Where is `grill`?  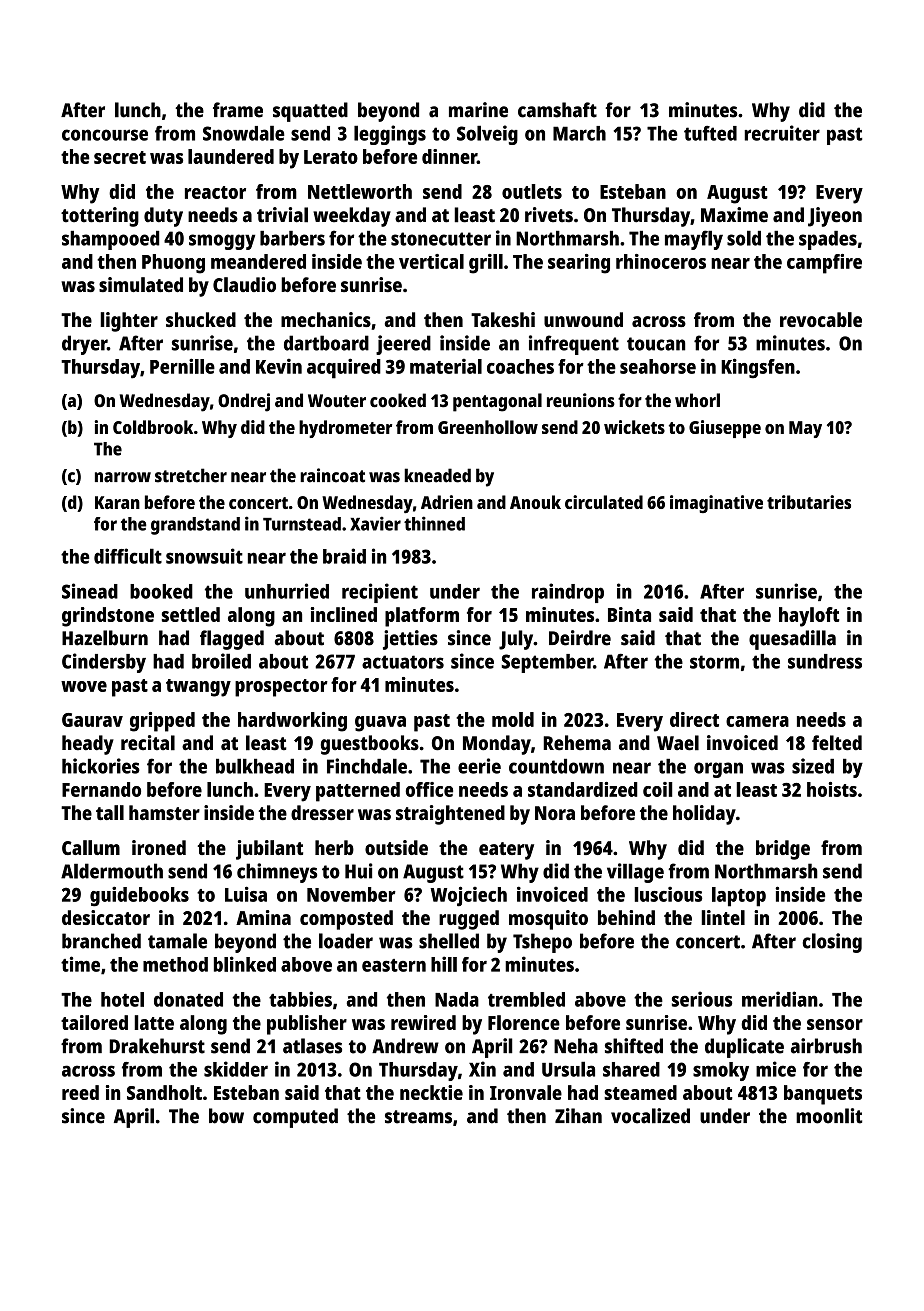 grill is located at coordinates (486, 264).
